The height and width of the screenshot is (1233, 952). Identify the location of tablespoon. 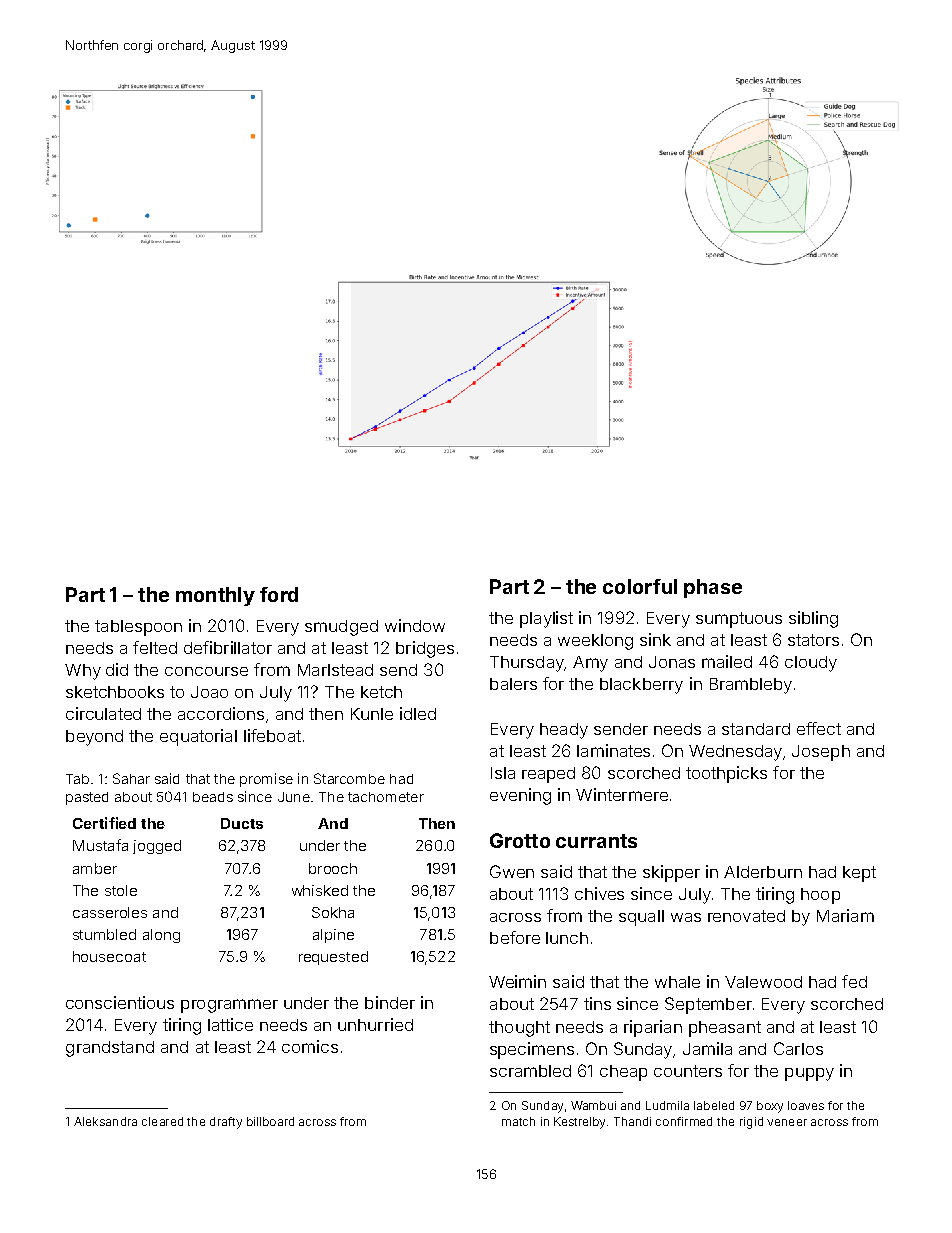
(138, 628).
